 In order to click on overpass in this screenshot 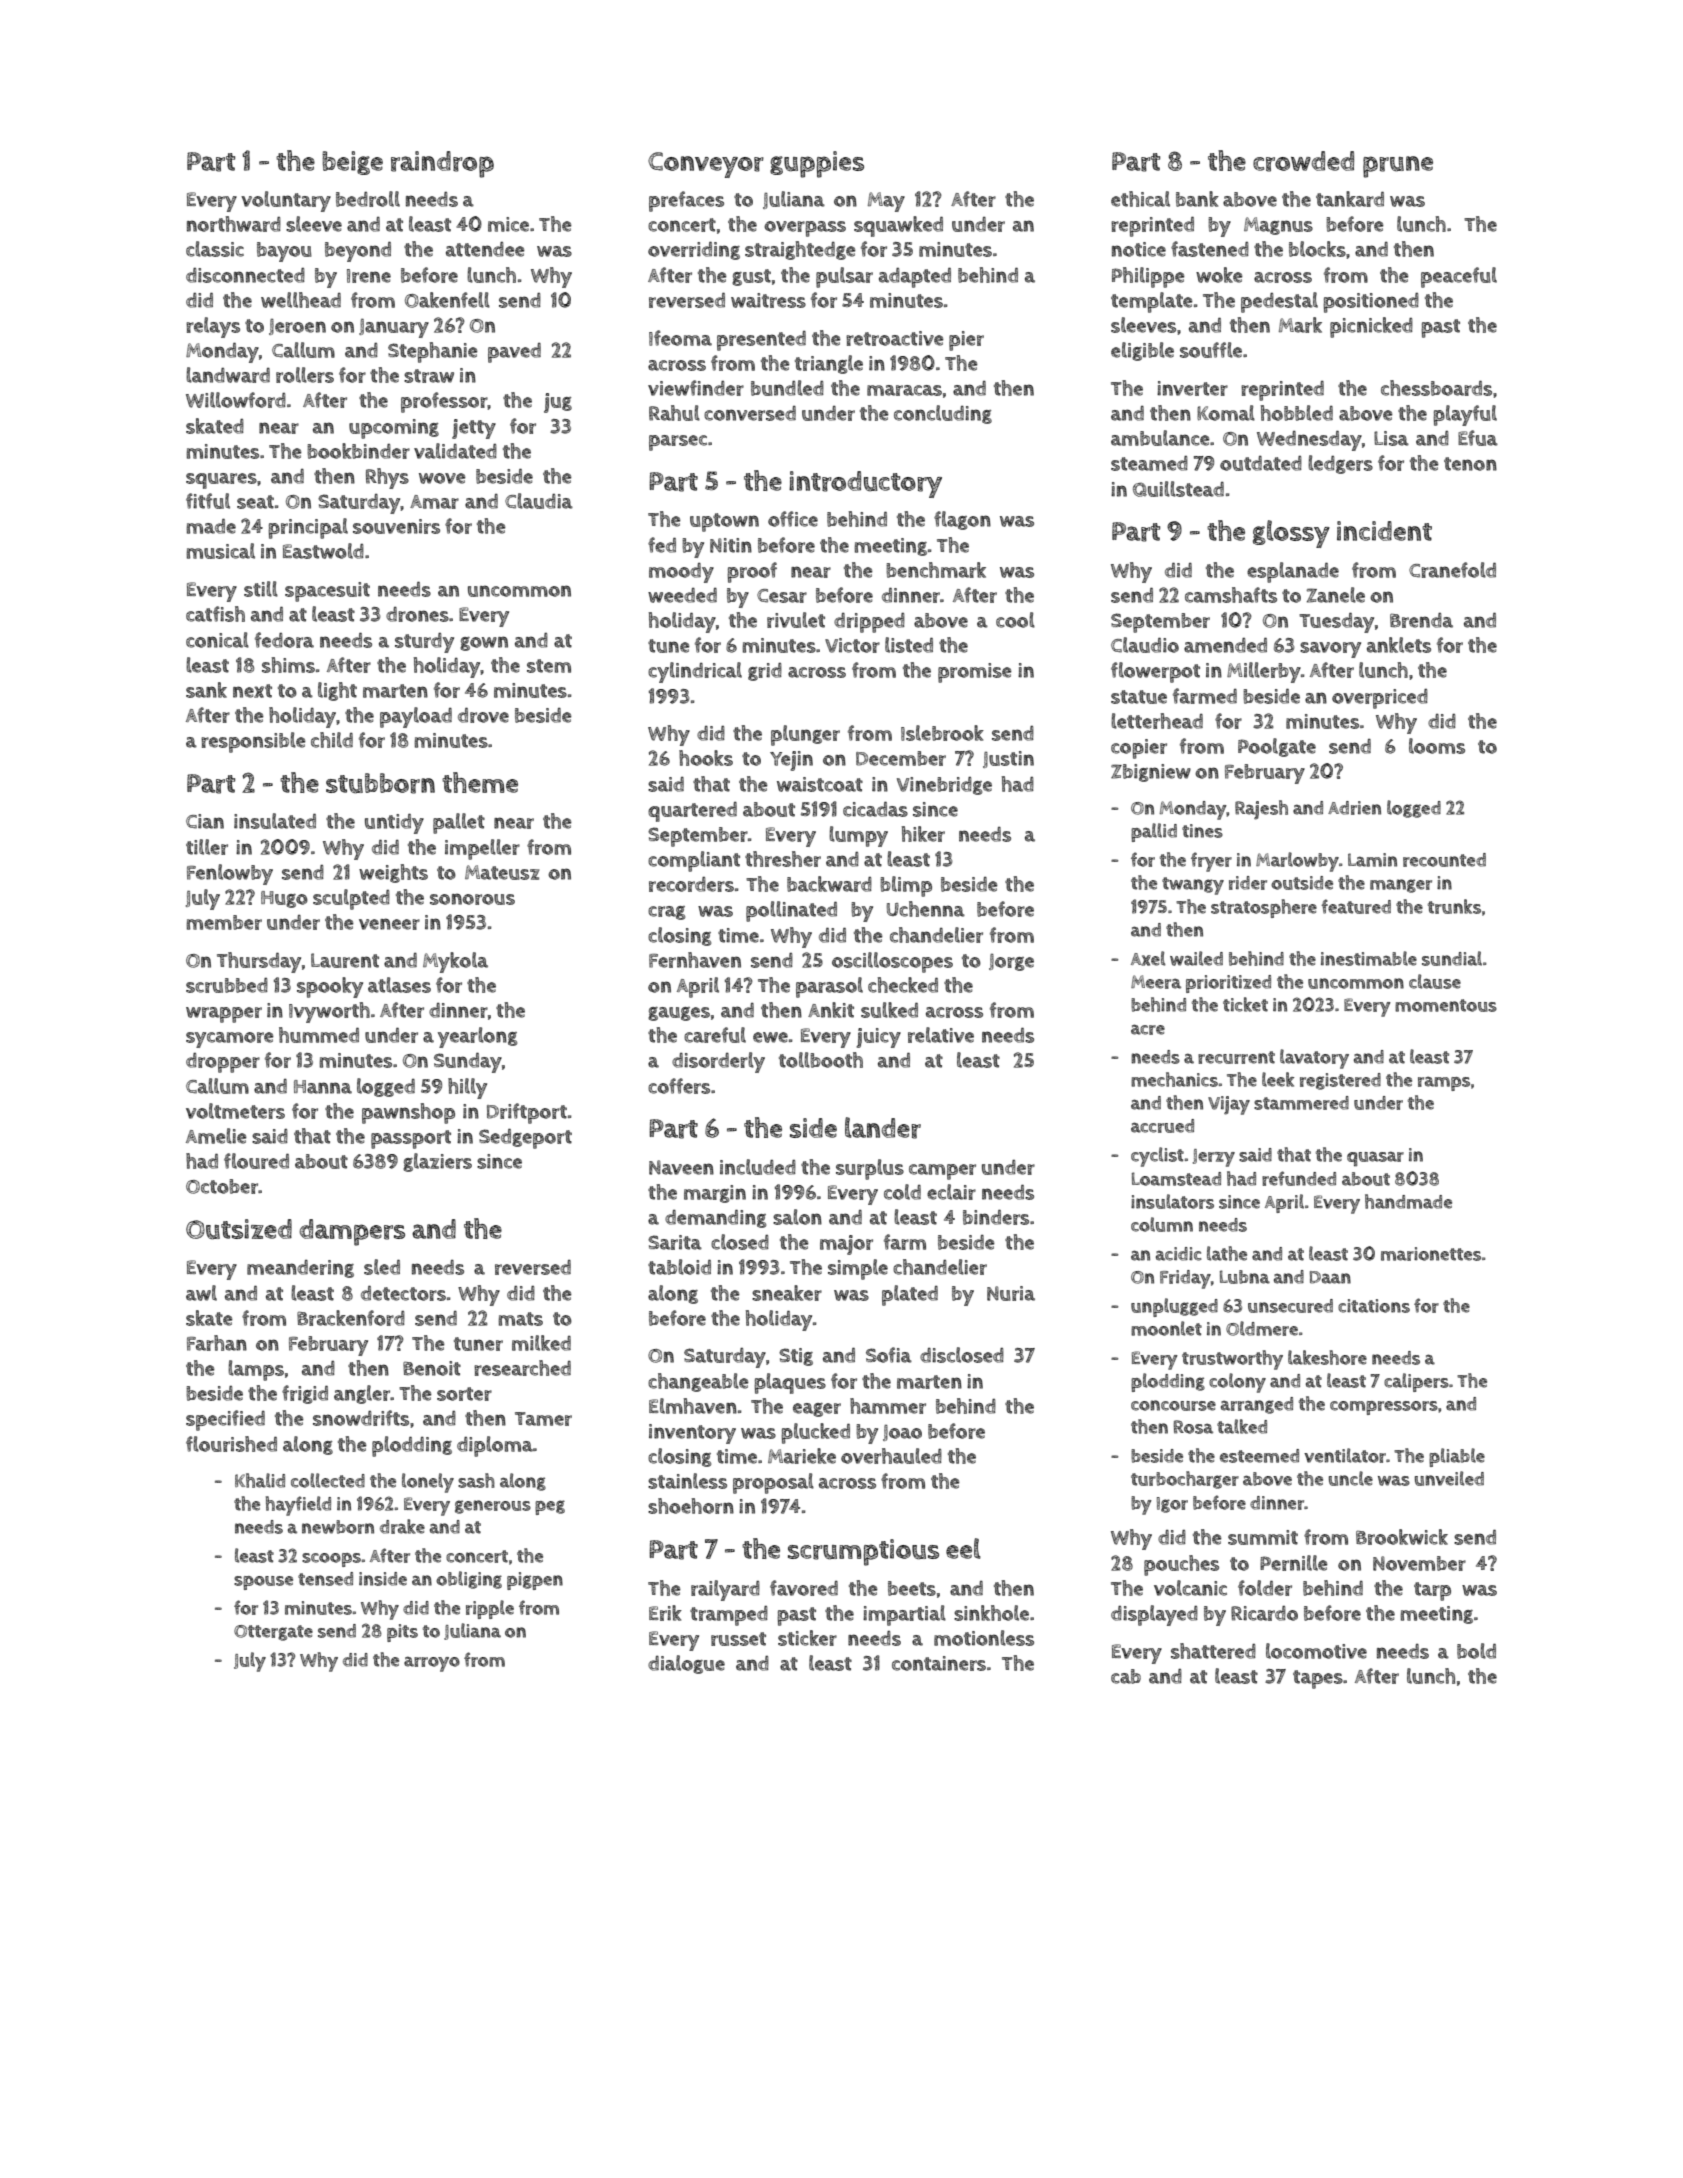, I will do `click(805, 229)`.
